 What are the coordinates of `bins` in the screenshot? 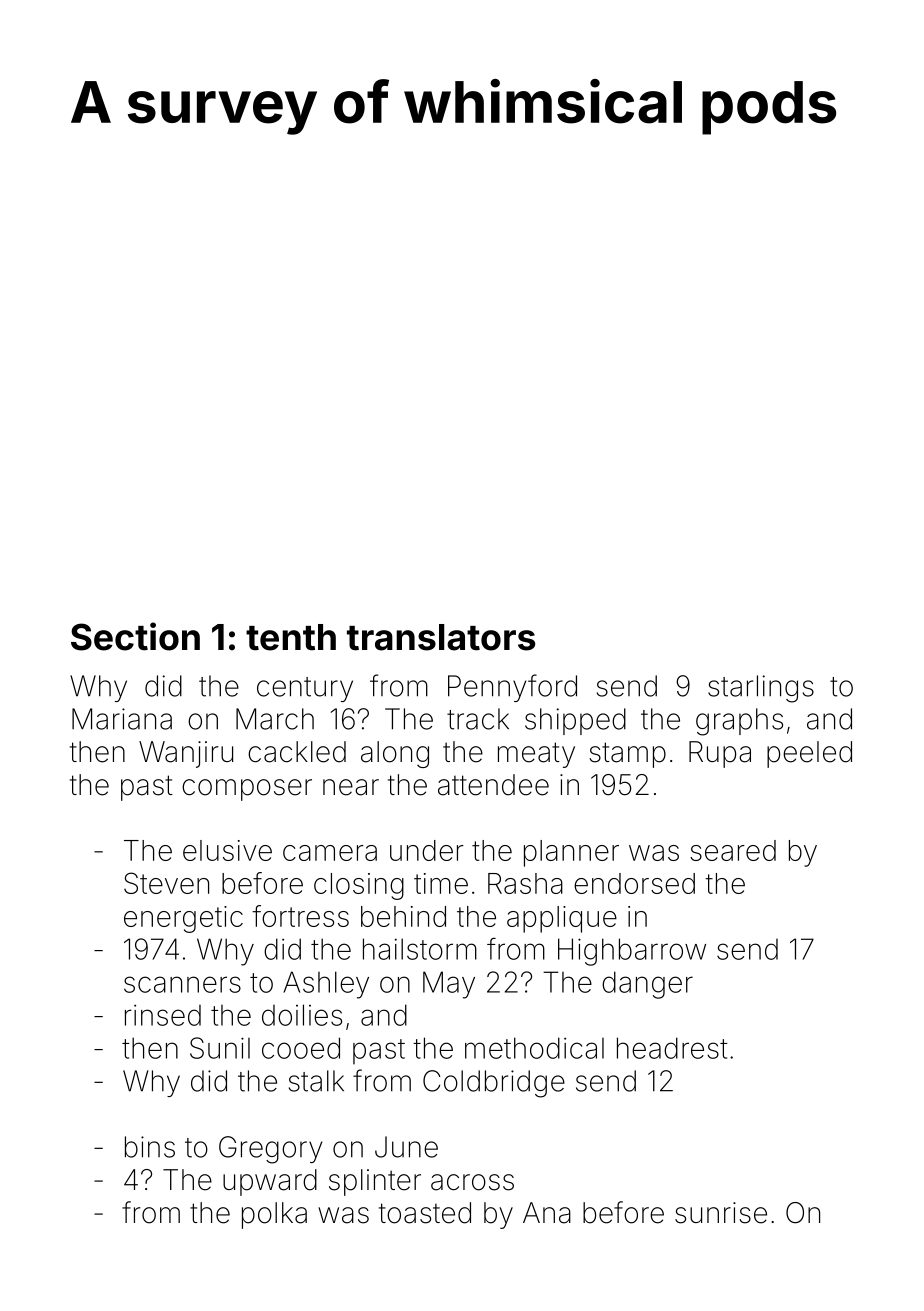 It's located at (150, 1147).
